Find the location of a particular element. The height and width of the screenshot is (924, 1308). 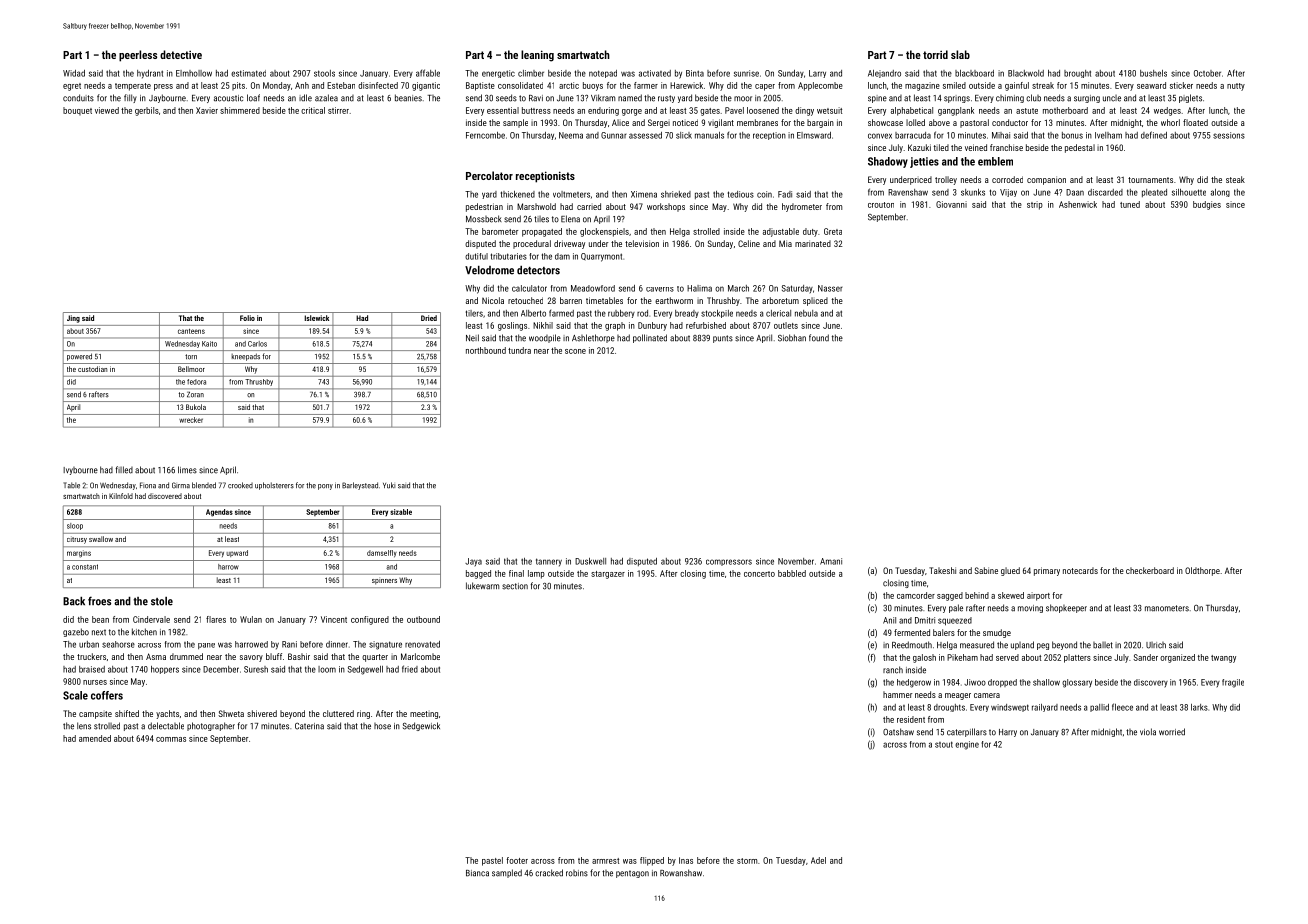

stargazer is located at coordinates (608, 575).
